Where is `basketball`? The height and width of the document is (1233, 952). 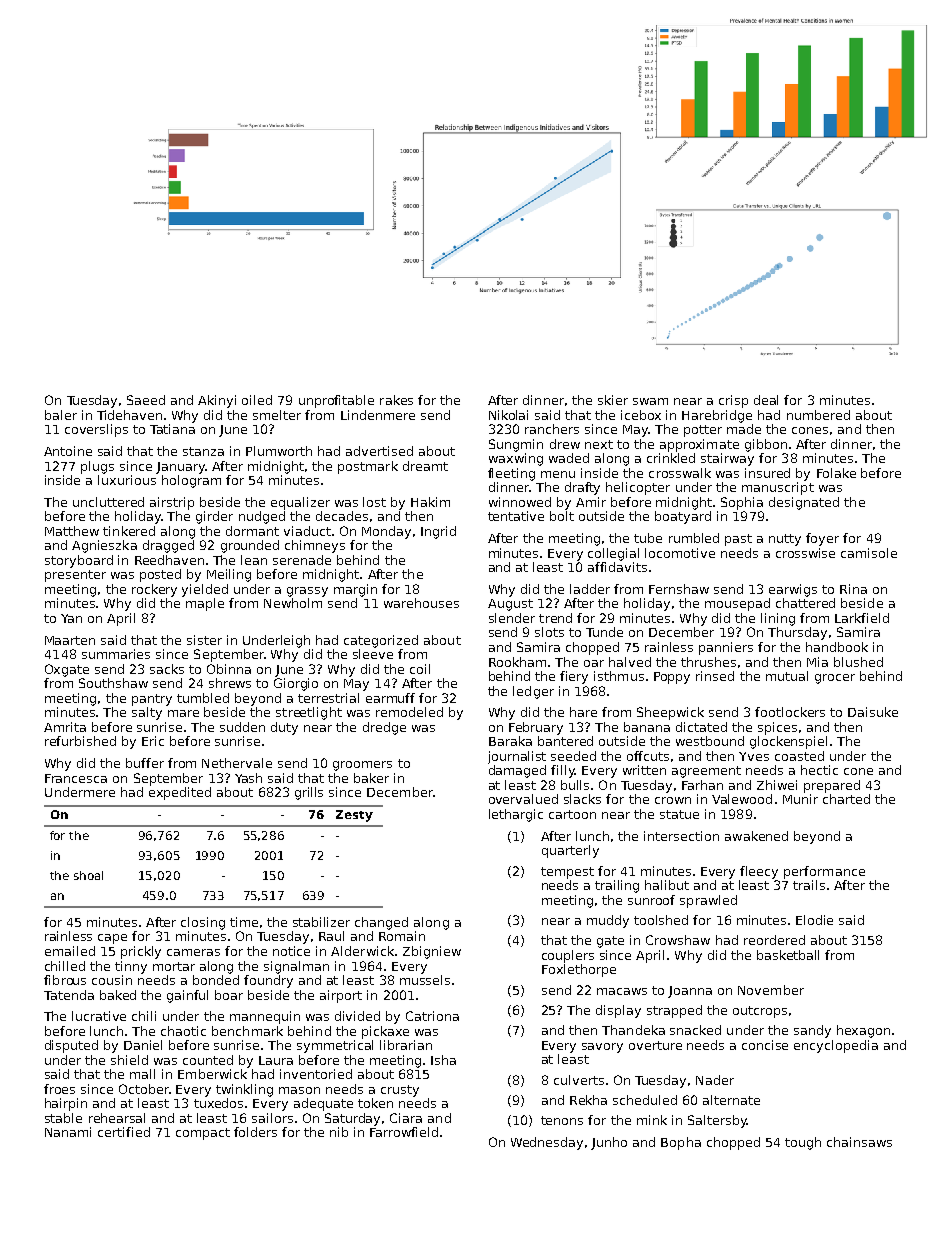
basketball is located at coordinates (788, 955).
